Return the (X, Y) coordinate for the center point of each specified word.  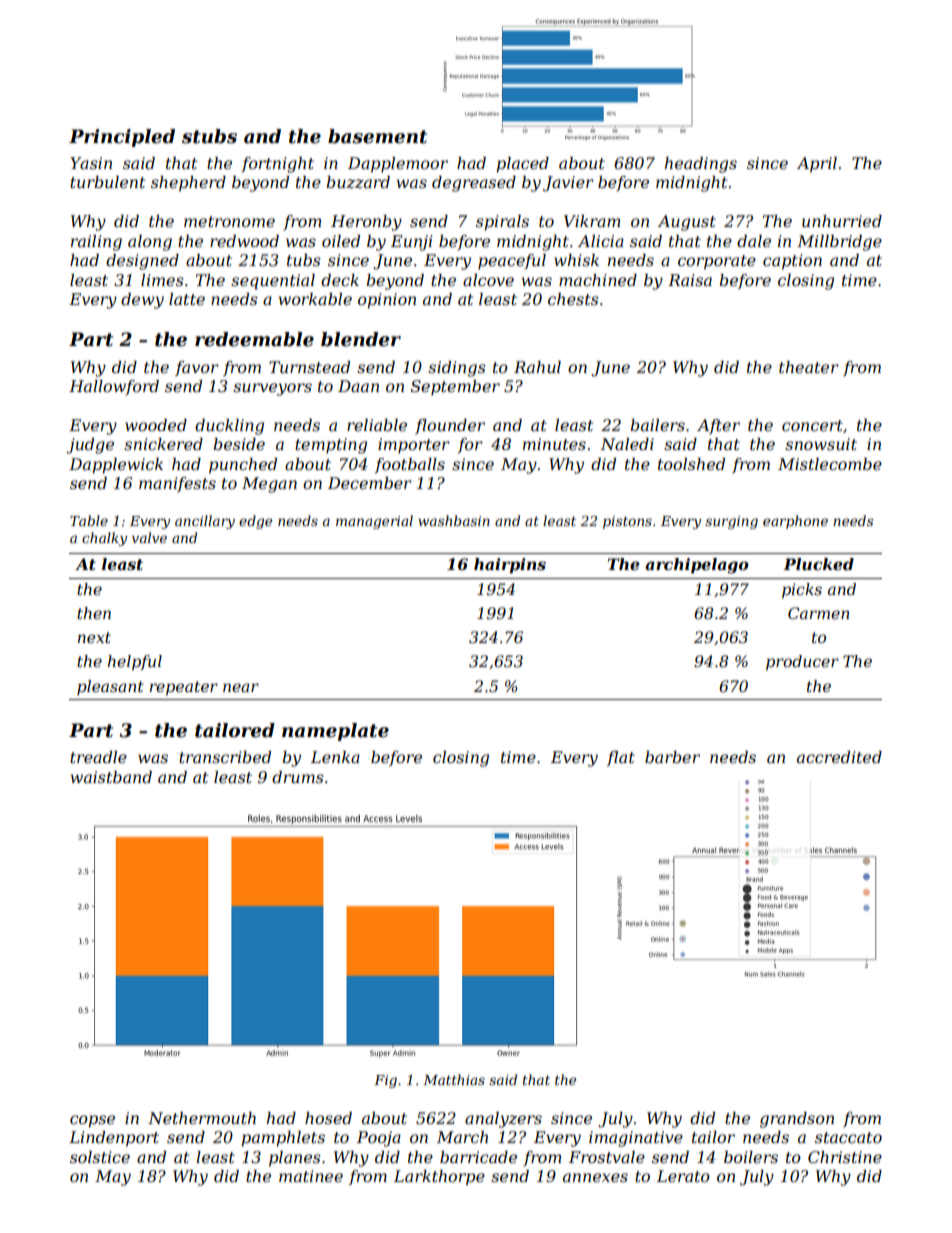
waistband (111, 777)
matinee (311, 1176)
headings (701, 165)
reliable (377, 425)
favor (197, 369)
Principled (122, 138)
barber (672, 757)
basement (377, 136)
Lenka (335, 757)
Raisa (690, 280)
